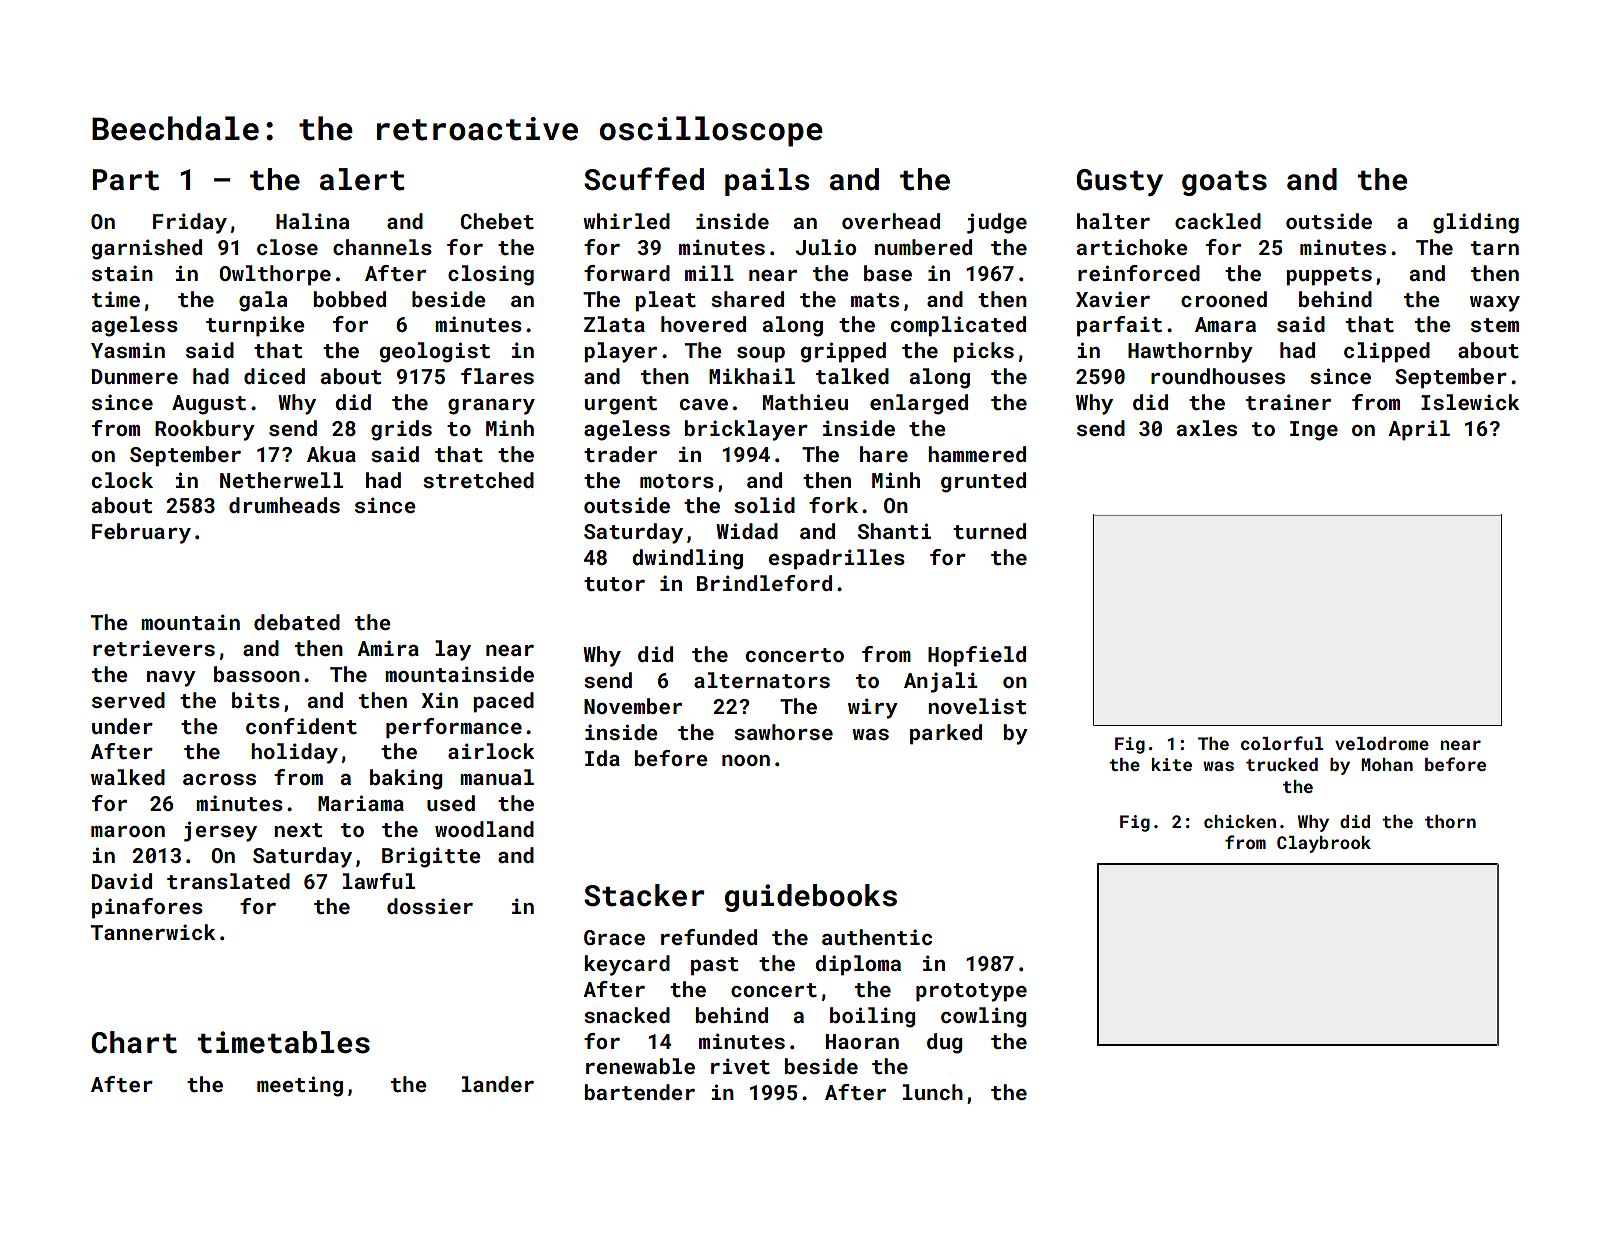  What do you see at coordinates (1282, 743) in the image?
I see `colorful` at bounding box center [1282, 743].
